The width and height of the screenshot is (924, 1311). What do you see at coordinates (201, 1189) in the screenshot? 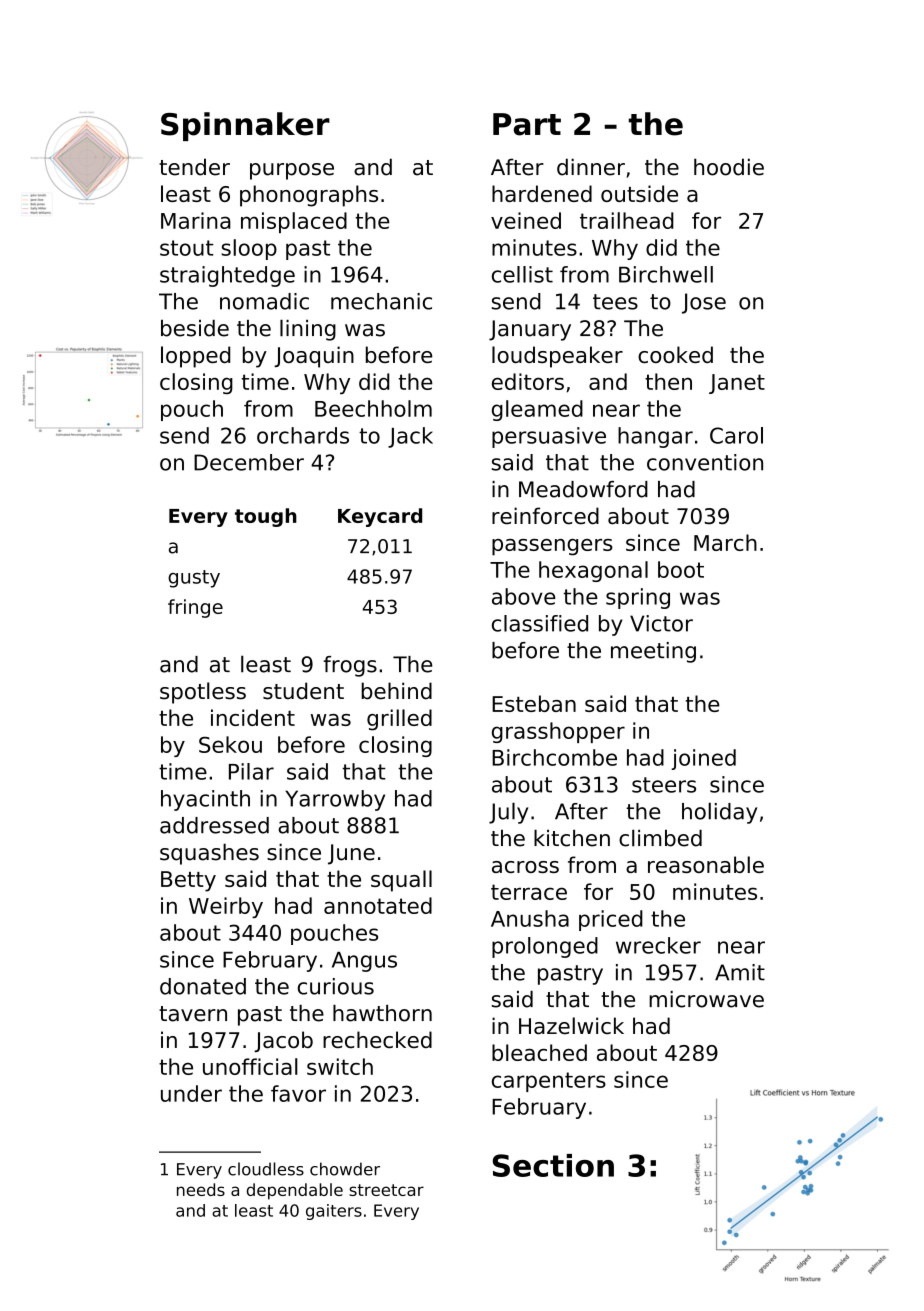
I see `needs` at bounding box center [201, 1189].
